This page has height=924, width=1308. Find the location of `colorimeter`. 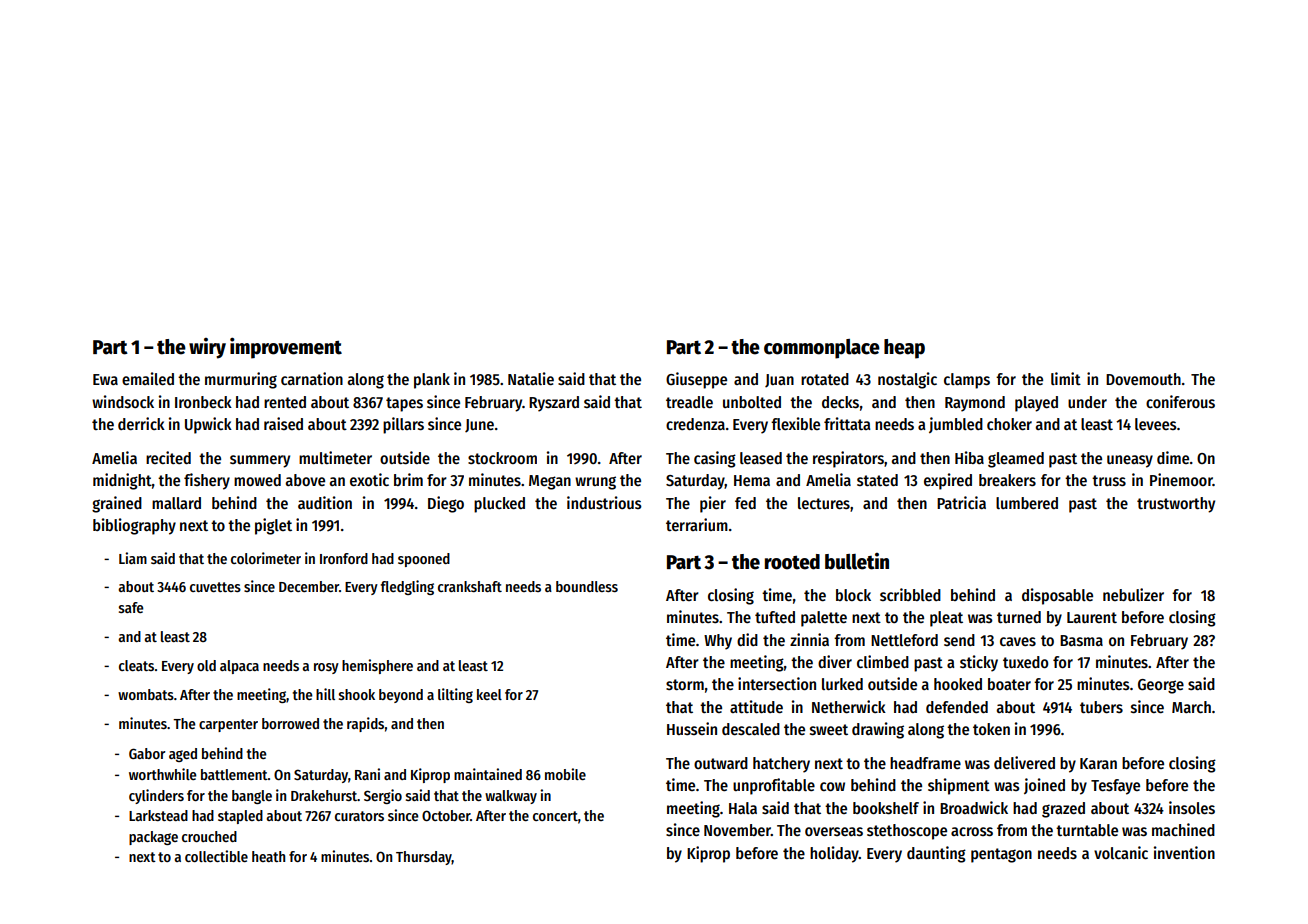

colorimeter is located at coordinates (266, 558).
